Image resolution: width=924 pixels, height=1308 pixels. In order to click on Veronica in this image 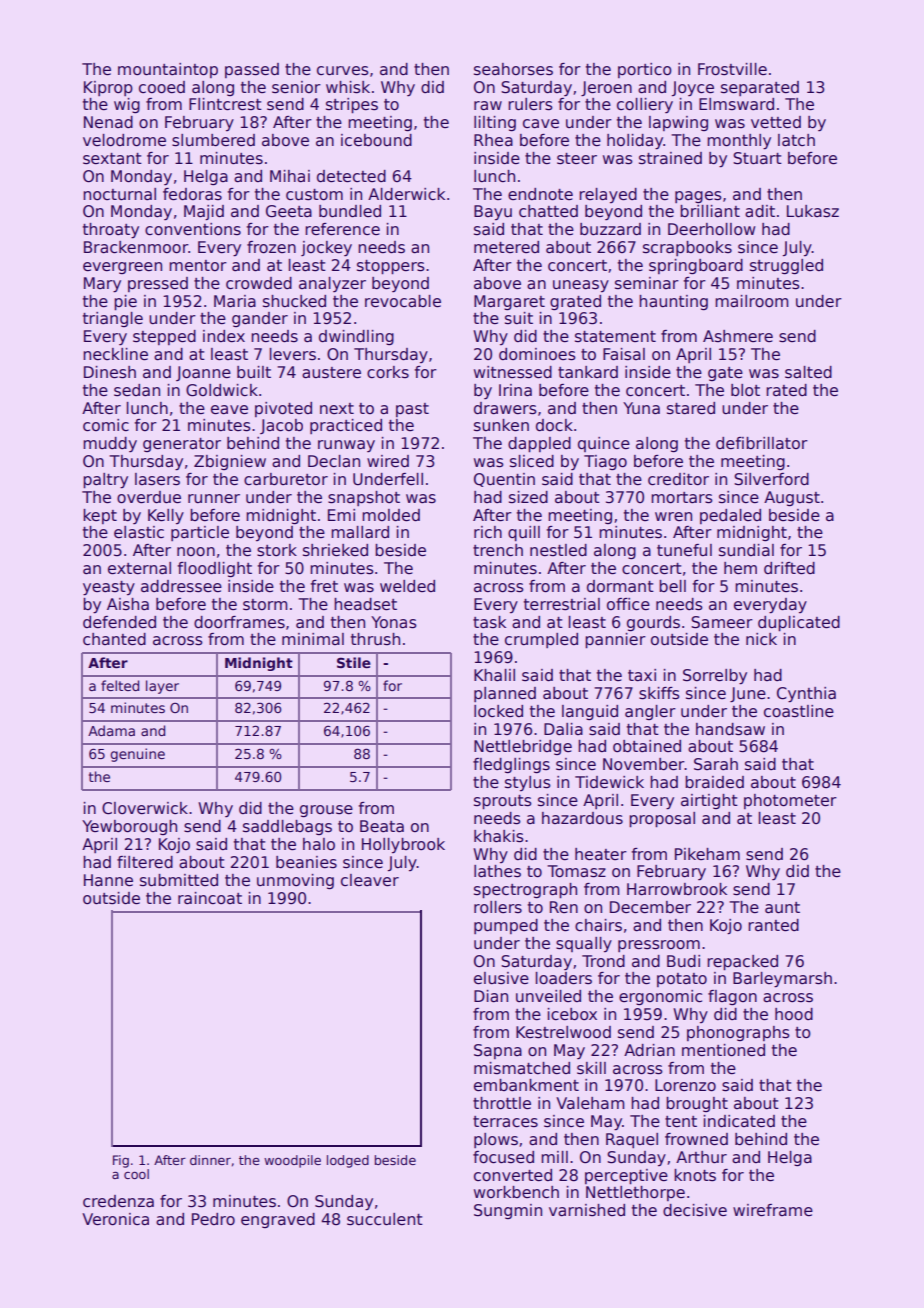, I will do `click(115, 1219)`.
